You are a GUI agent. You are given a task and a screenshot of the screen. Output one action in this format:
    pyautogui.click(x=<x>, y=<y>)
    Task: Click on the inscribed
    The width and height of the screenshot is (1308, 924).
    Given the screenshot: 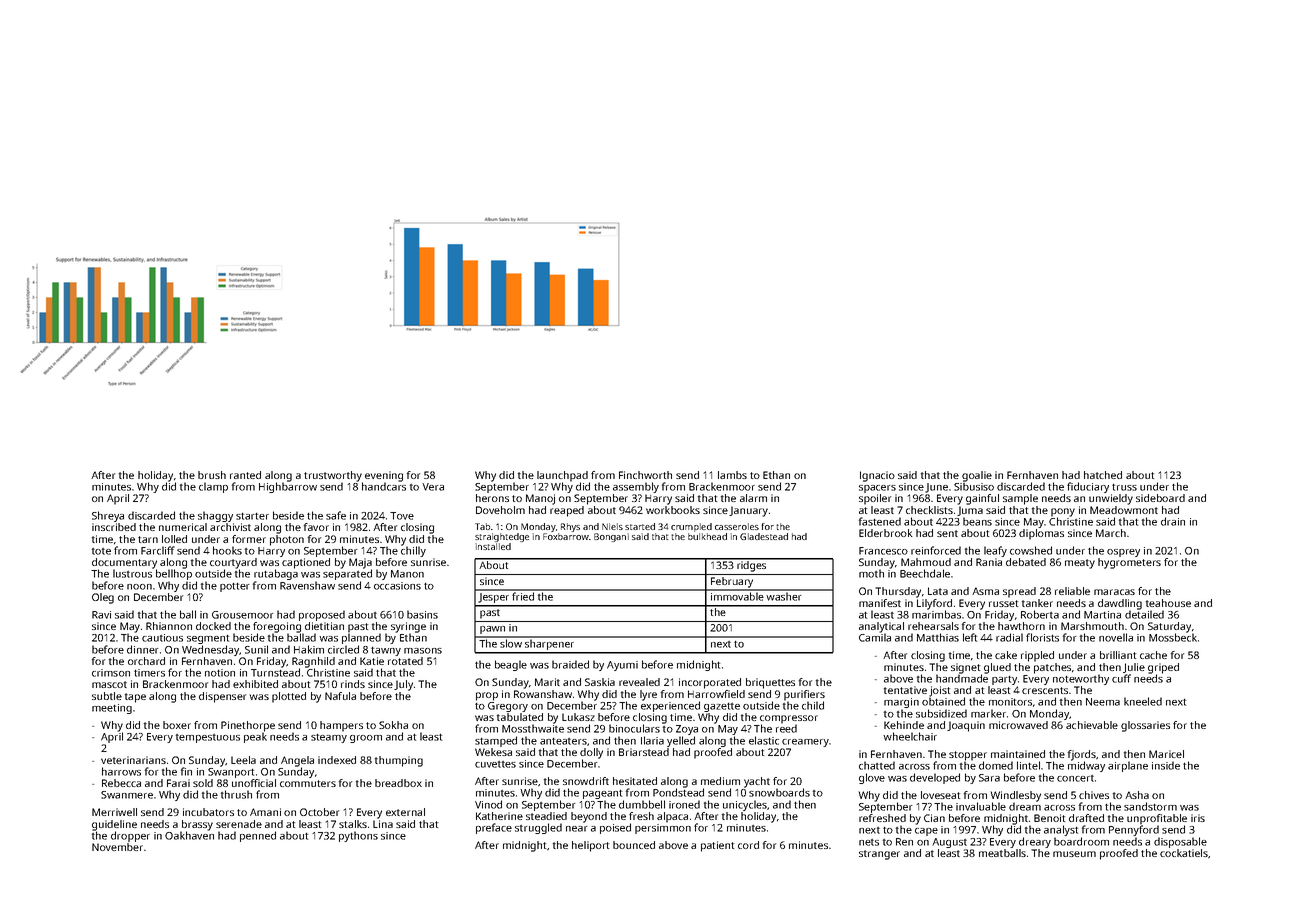 What is the action you would take?
    pyautogui.click(x=114, y=527)
